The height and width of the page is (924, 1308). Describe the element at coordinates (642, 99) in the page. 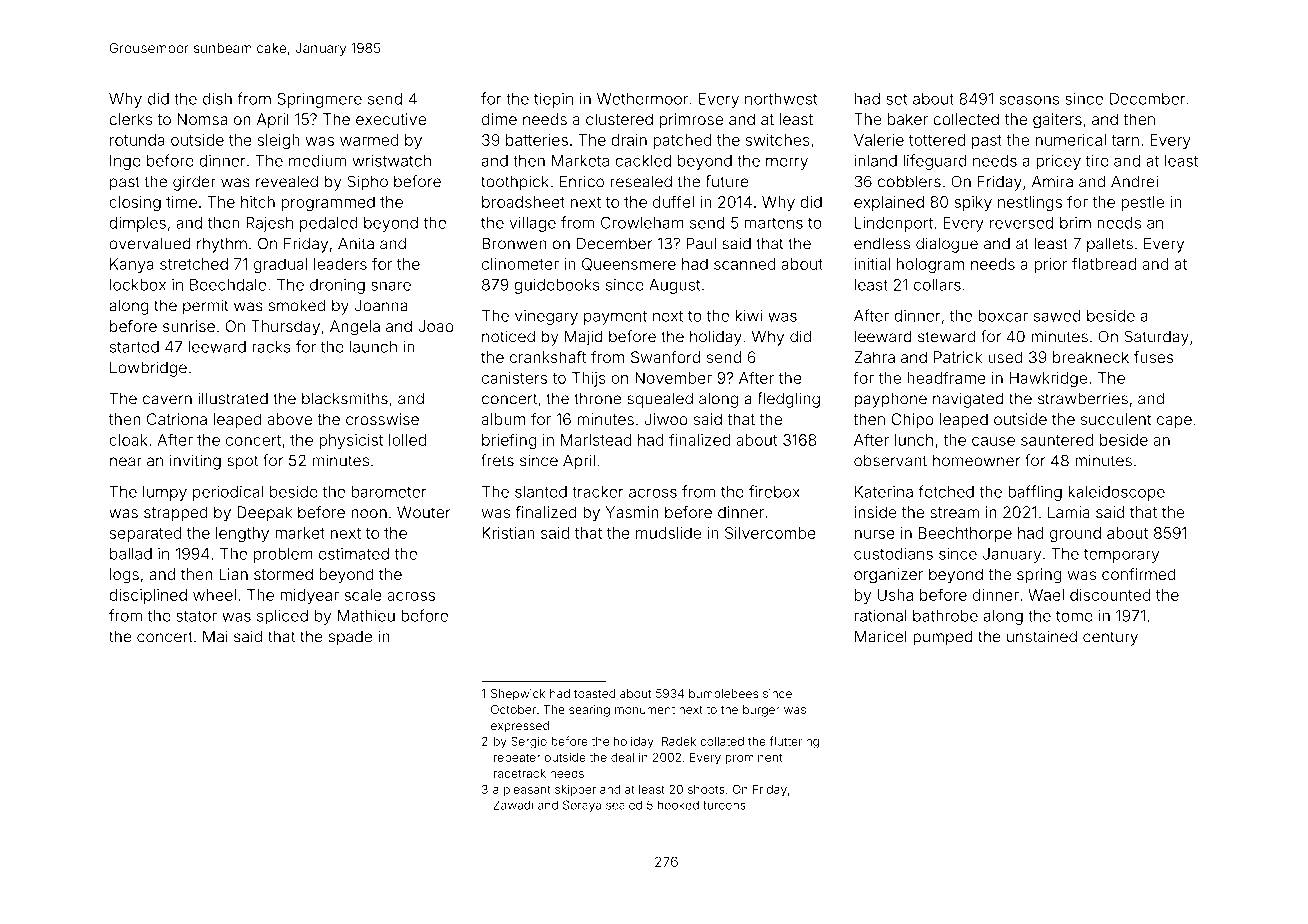

I see `Wethermoor` at that location.
